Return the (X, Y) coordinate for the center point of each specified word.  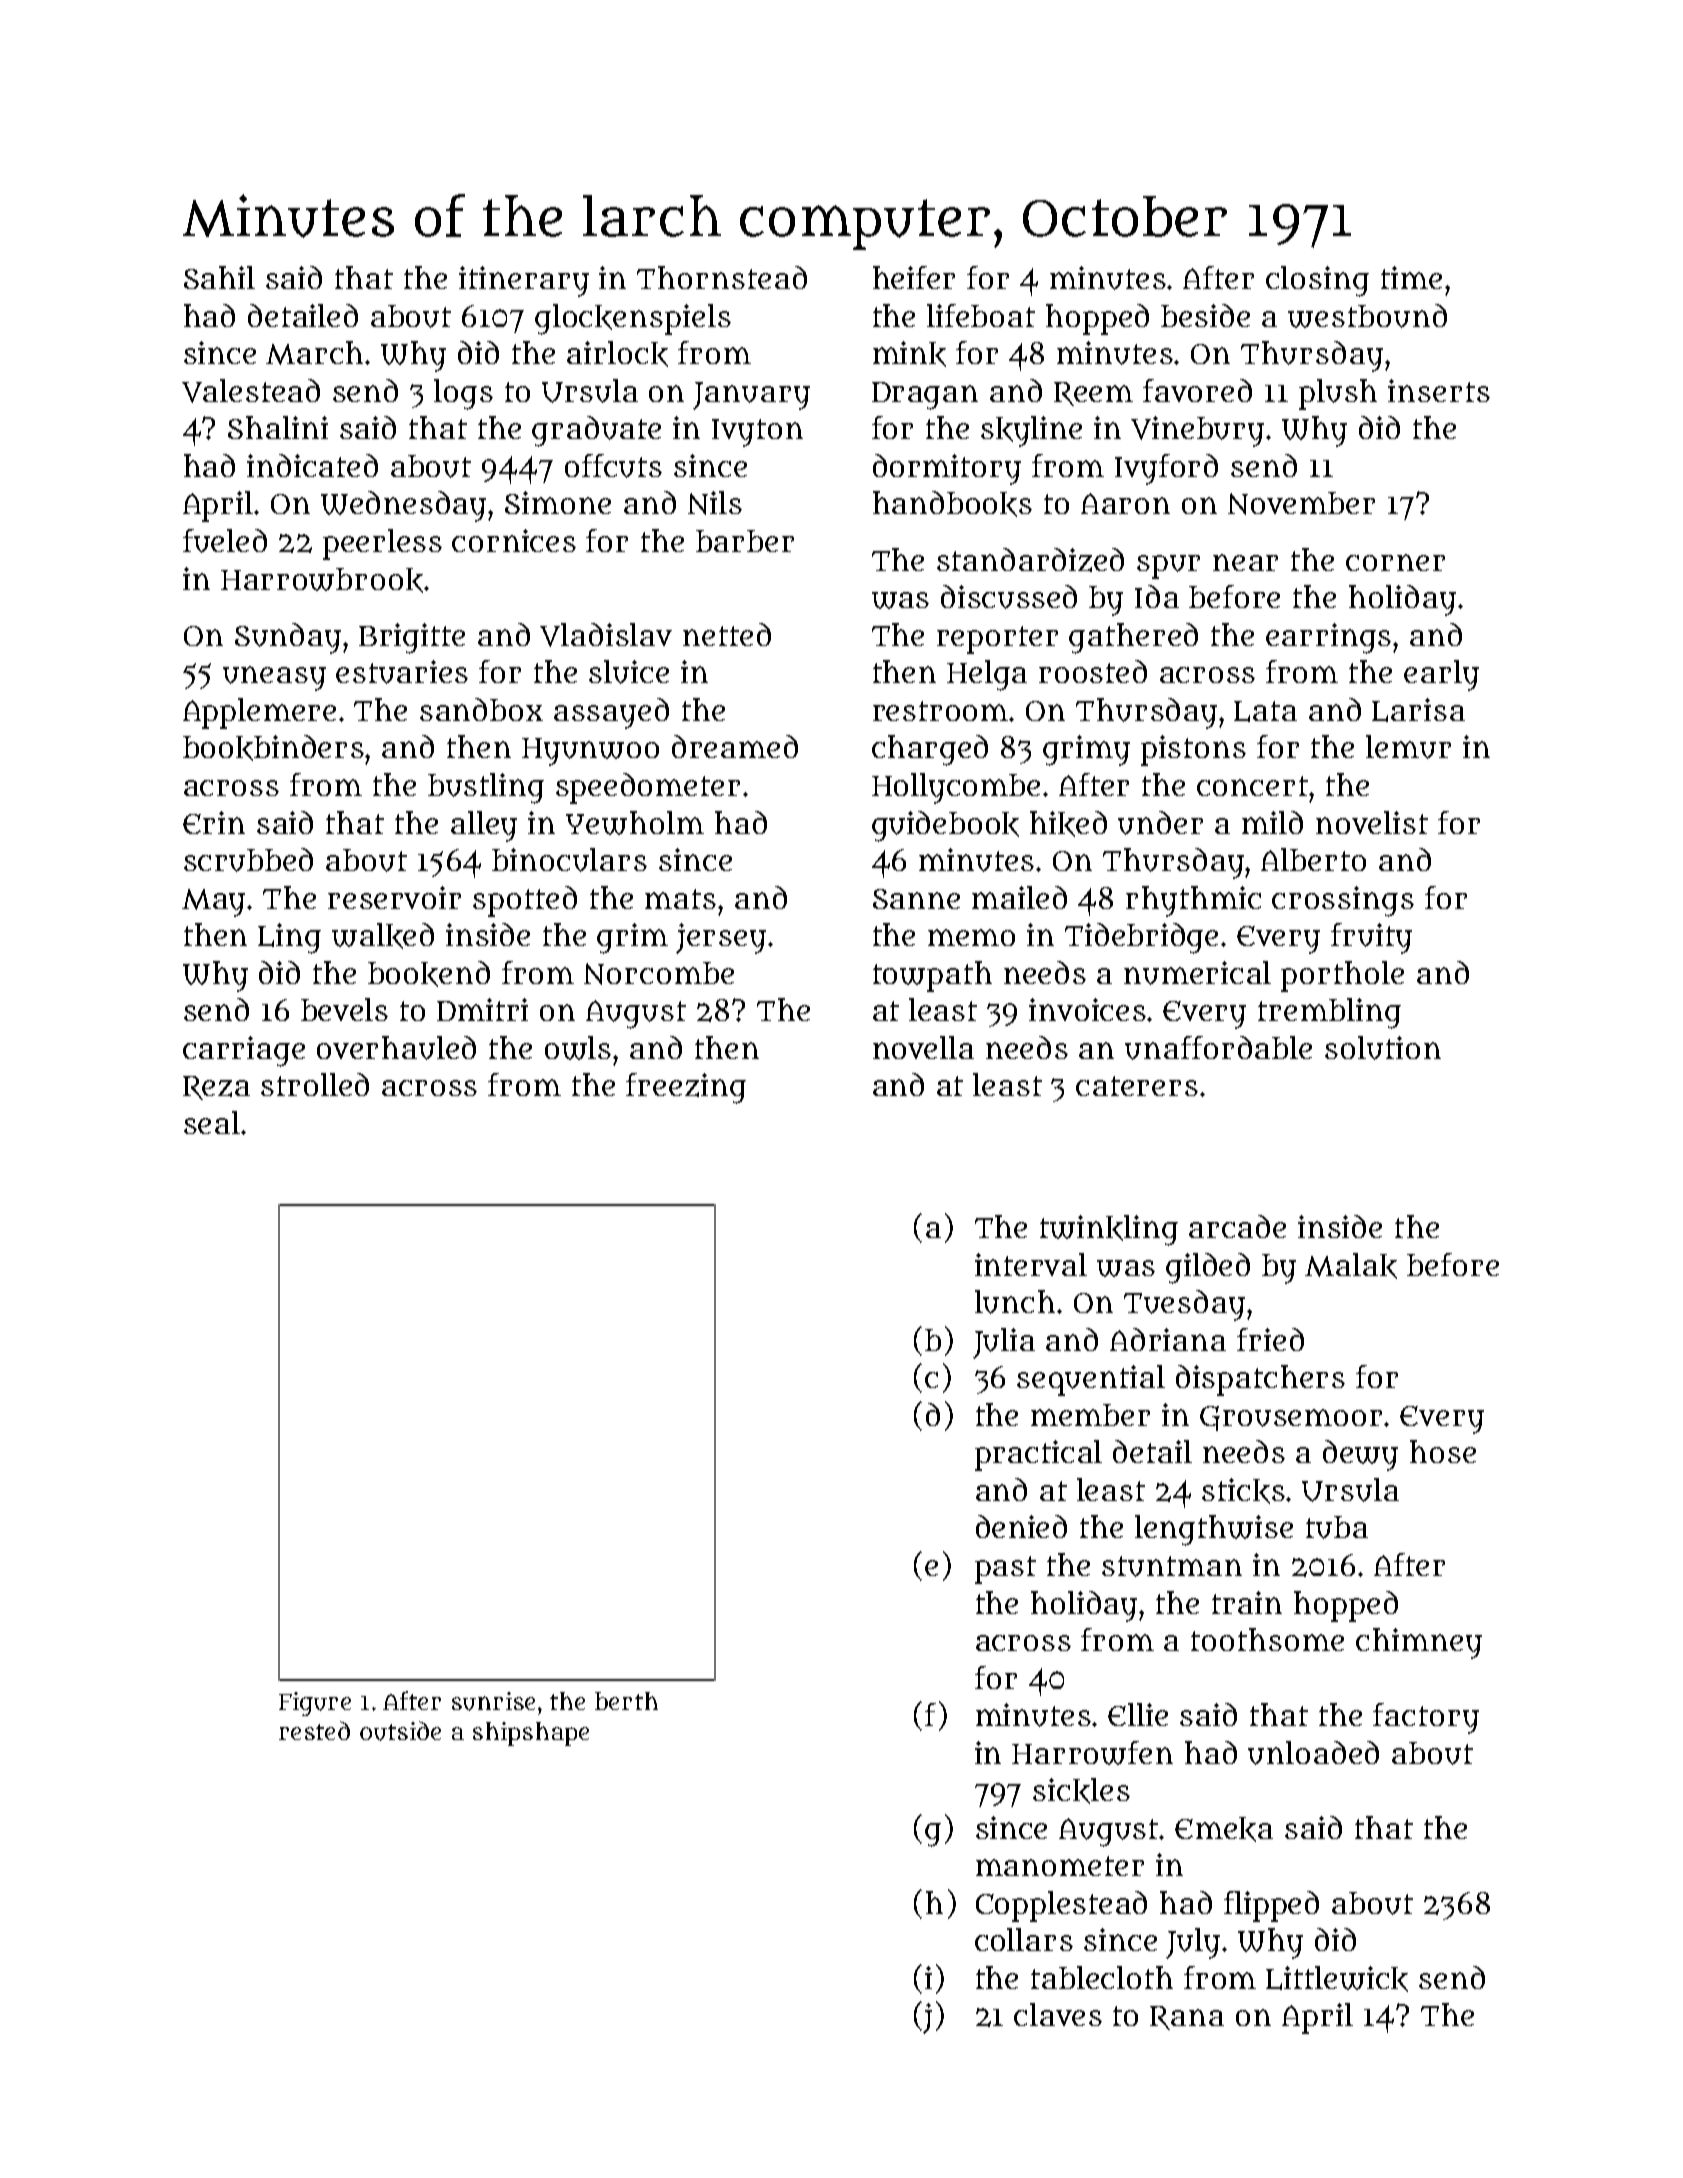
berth (626, 1701)
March (316, 353)
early (1441, 675)
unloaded (1313, 1753)
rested (314, 1730)
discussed (1009, 597)
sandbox (481, 709)
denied (1021, 1526)
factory (1426, 1718)
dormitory (947, 469)
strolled (315, 1084)
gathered (1133, 638)
